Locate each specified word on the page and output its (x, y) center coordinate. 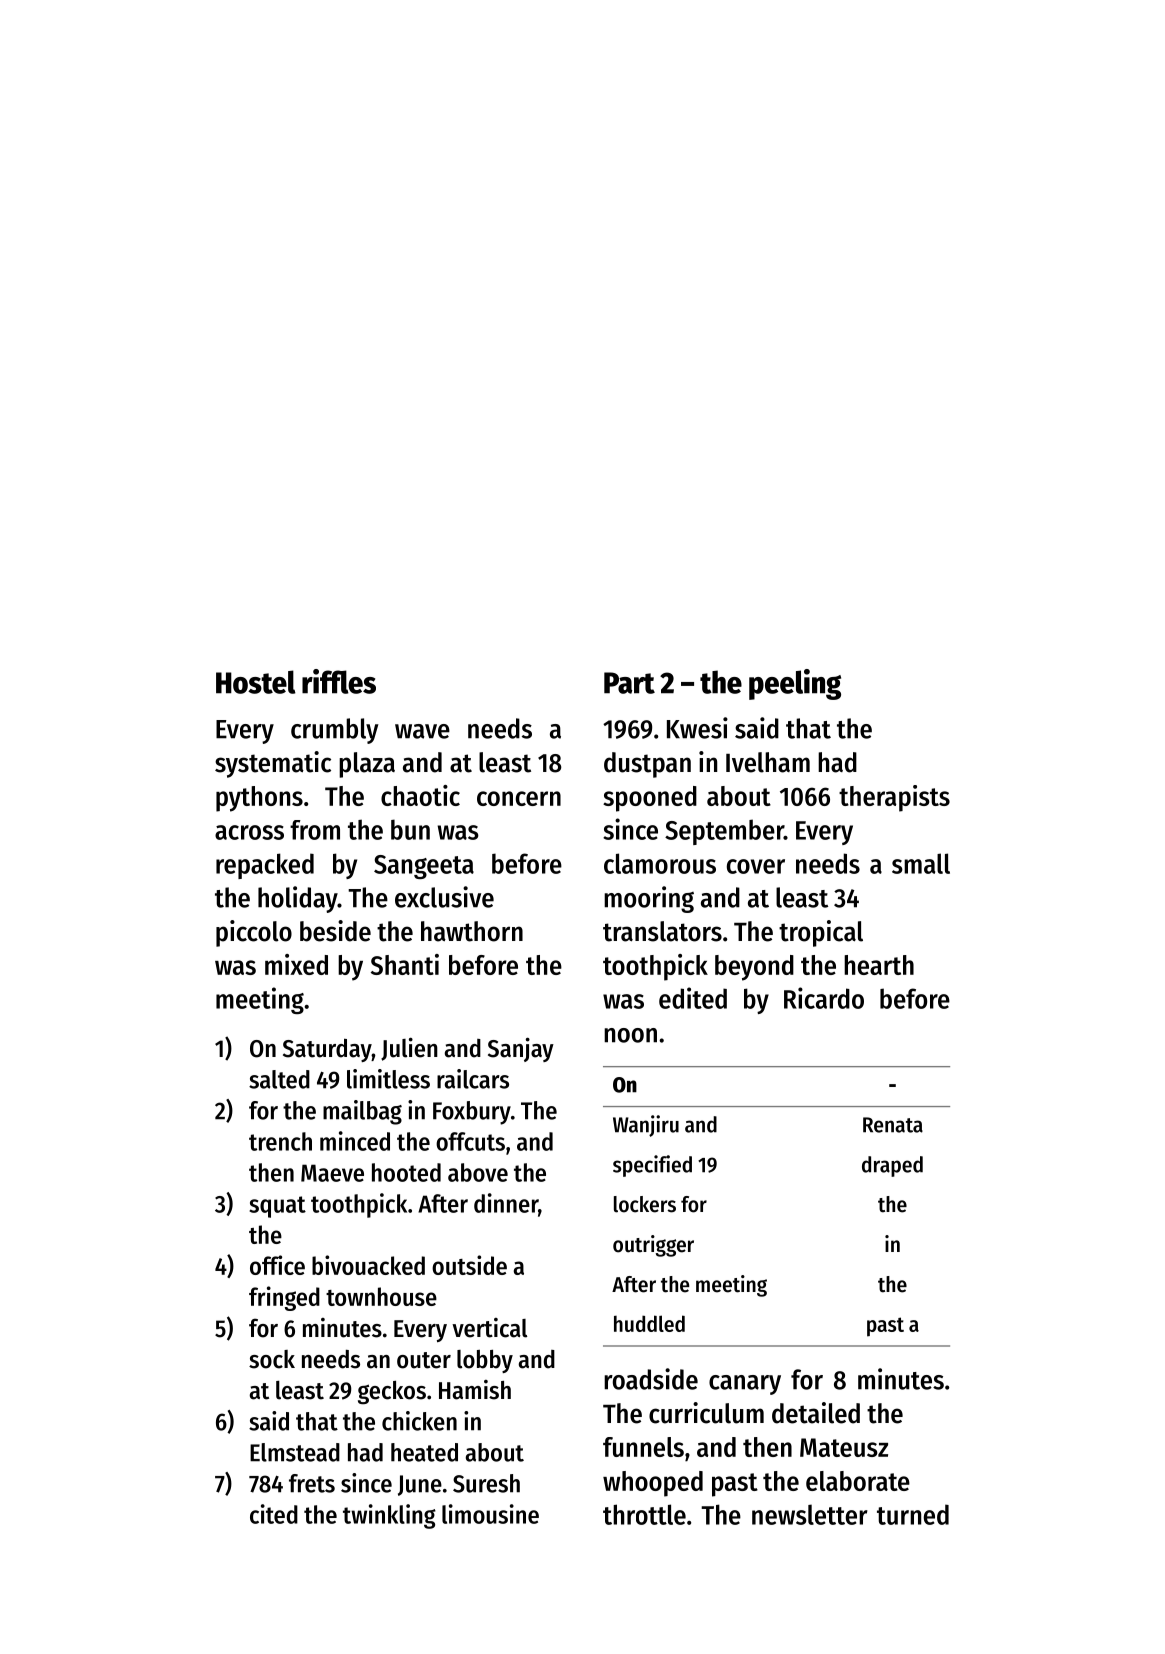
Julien (409, 1049)
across (249, 832)
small (921, 863)
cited (274, 1514)
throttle (644, 1514)
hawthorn (472, 931)
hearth (879, 965)
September (724, 832)
